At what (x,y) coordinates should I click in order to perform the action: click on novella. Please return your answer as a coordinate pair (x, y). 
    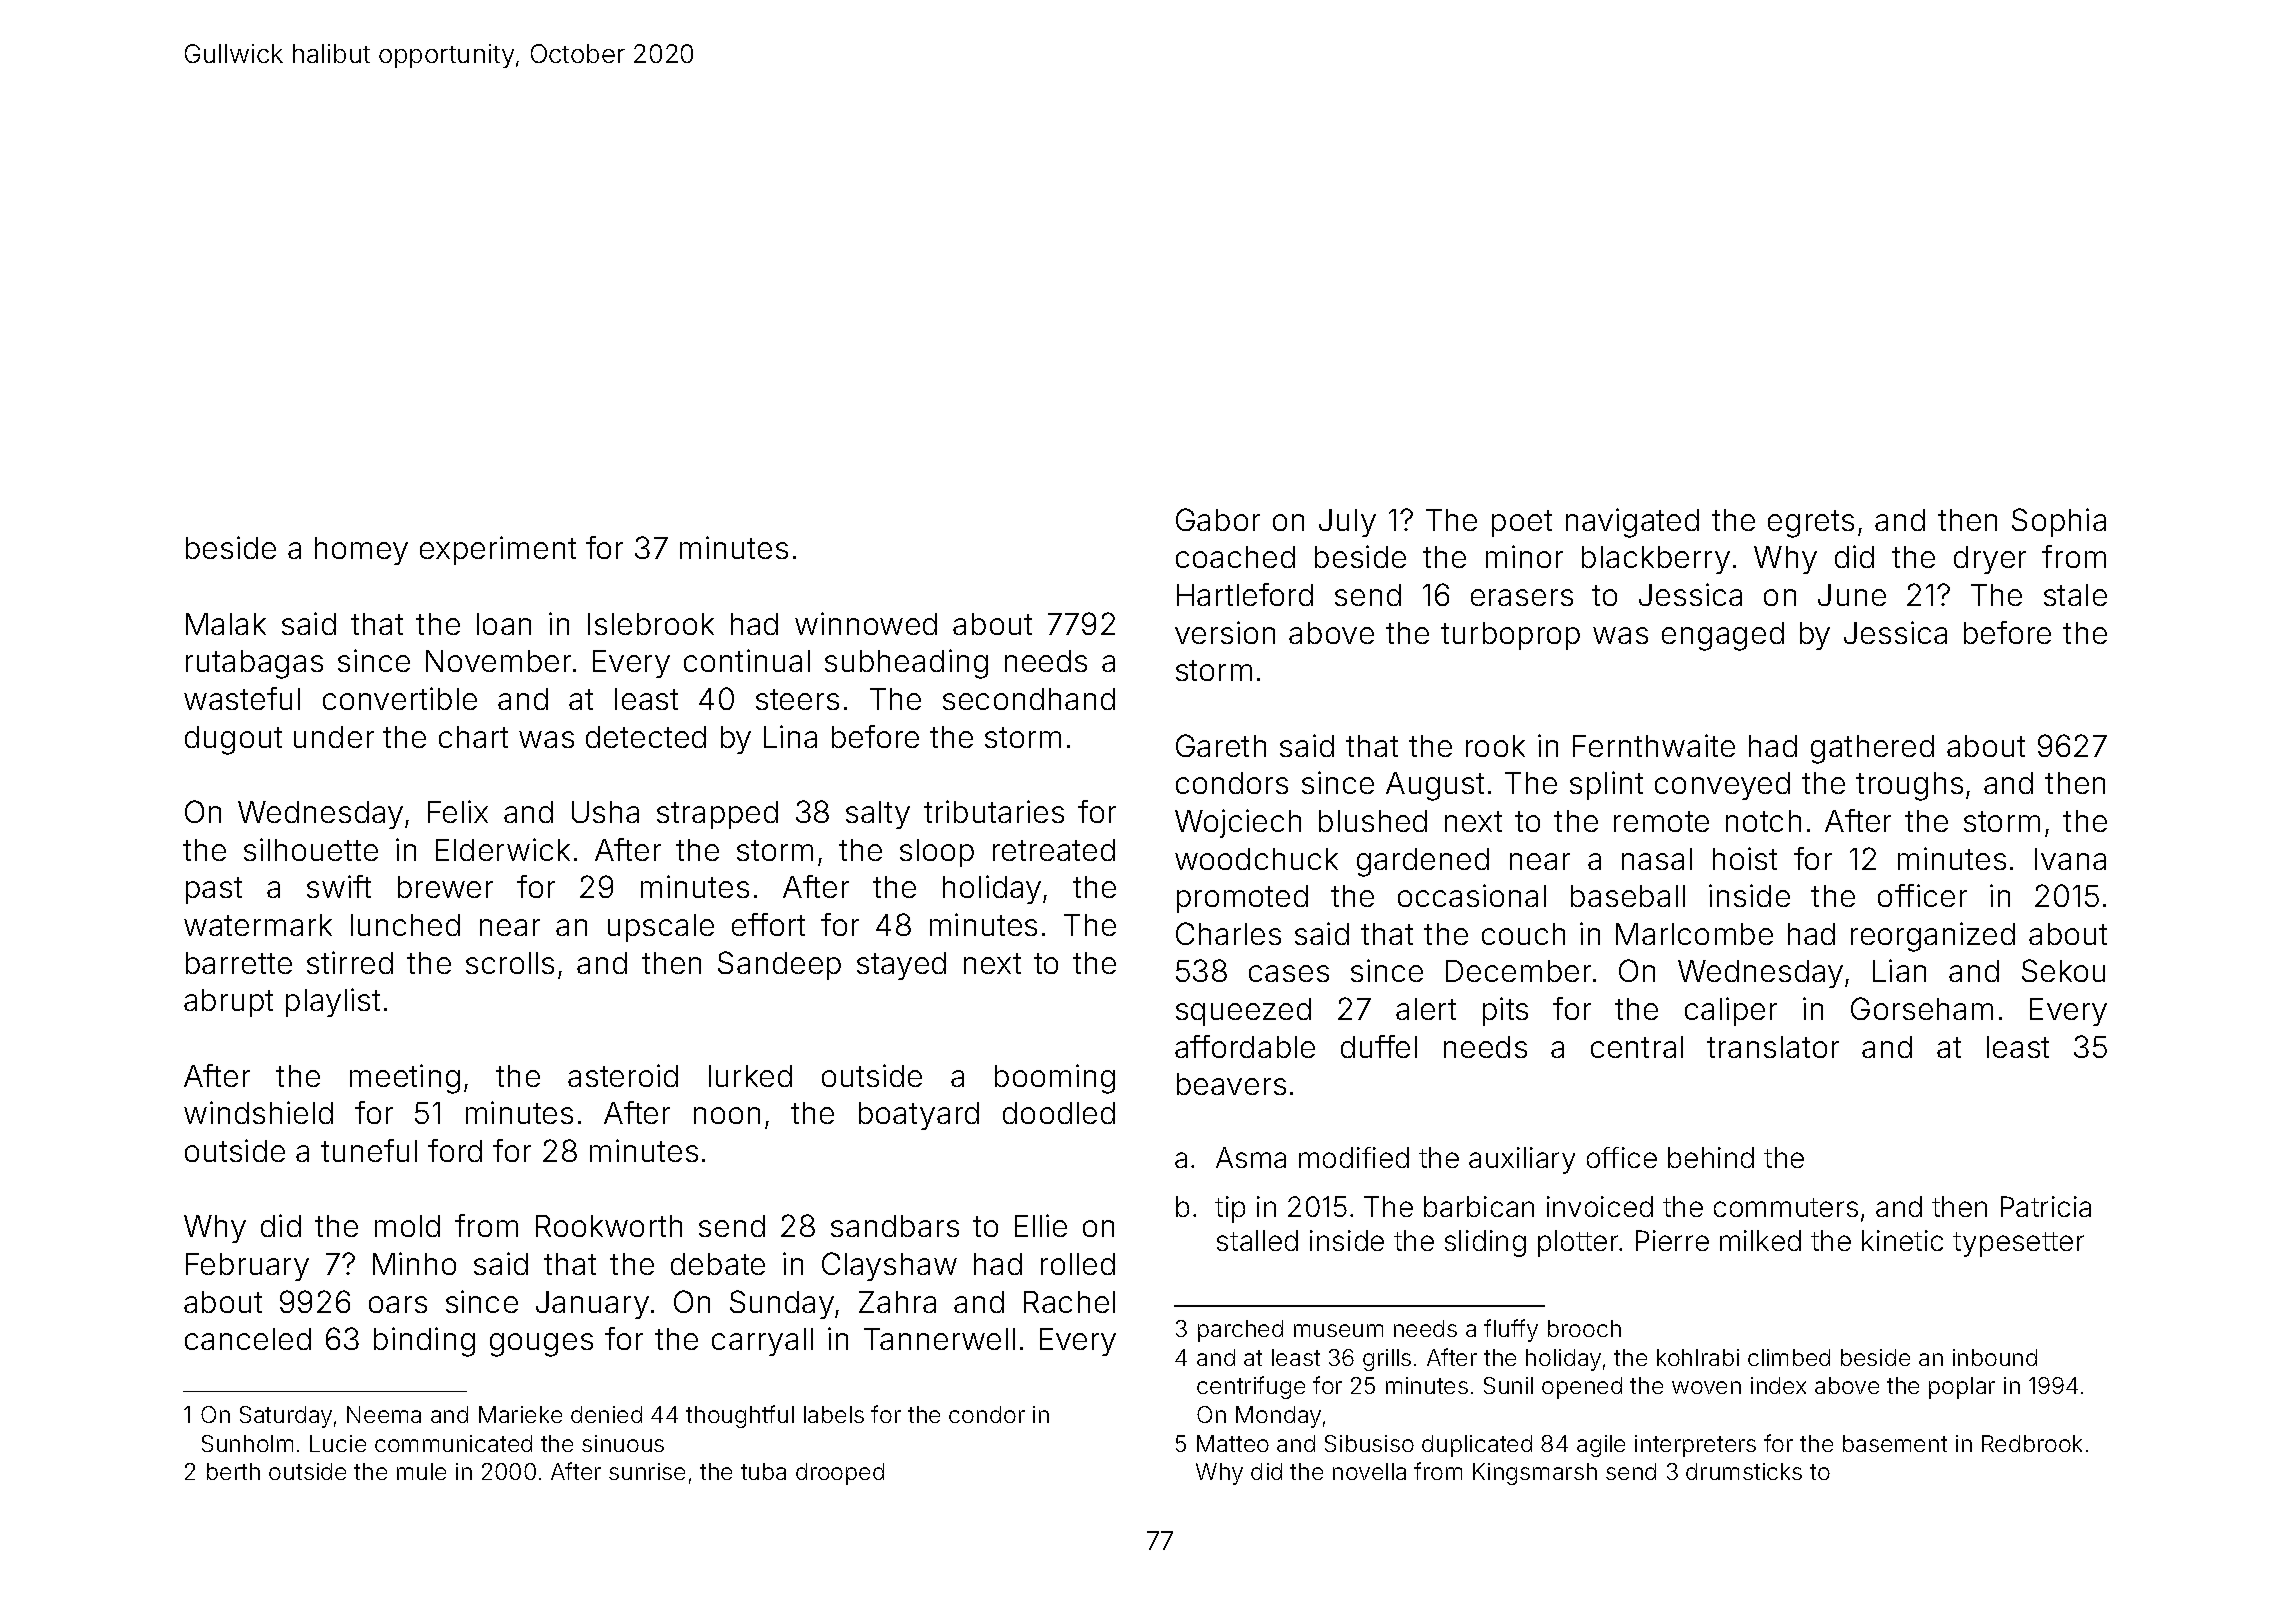
    Looking at the image, I should click on (1369, 1471).
